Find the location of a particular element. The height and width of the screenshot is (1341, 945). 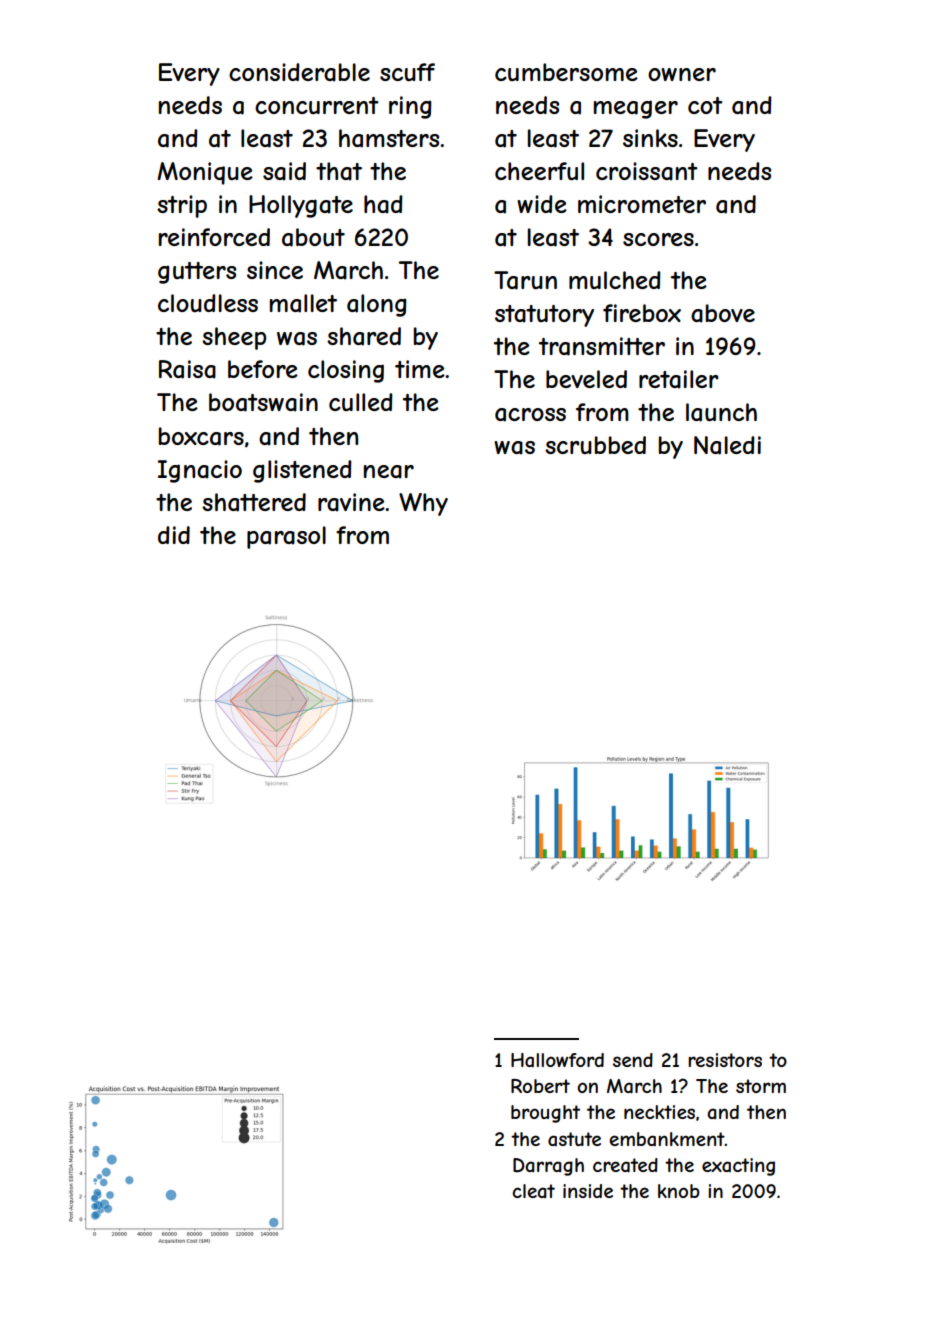

launch is located at coordinates (721, 412).
